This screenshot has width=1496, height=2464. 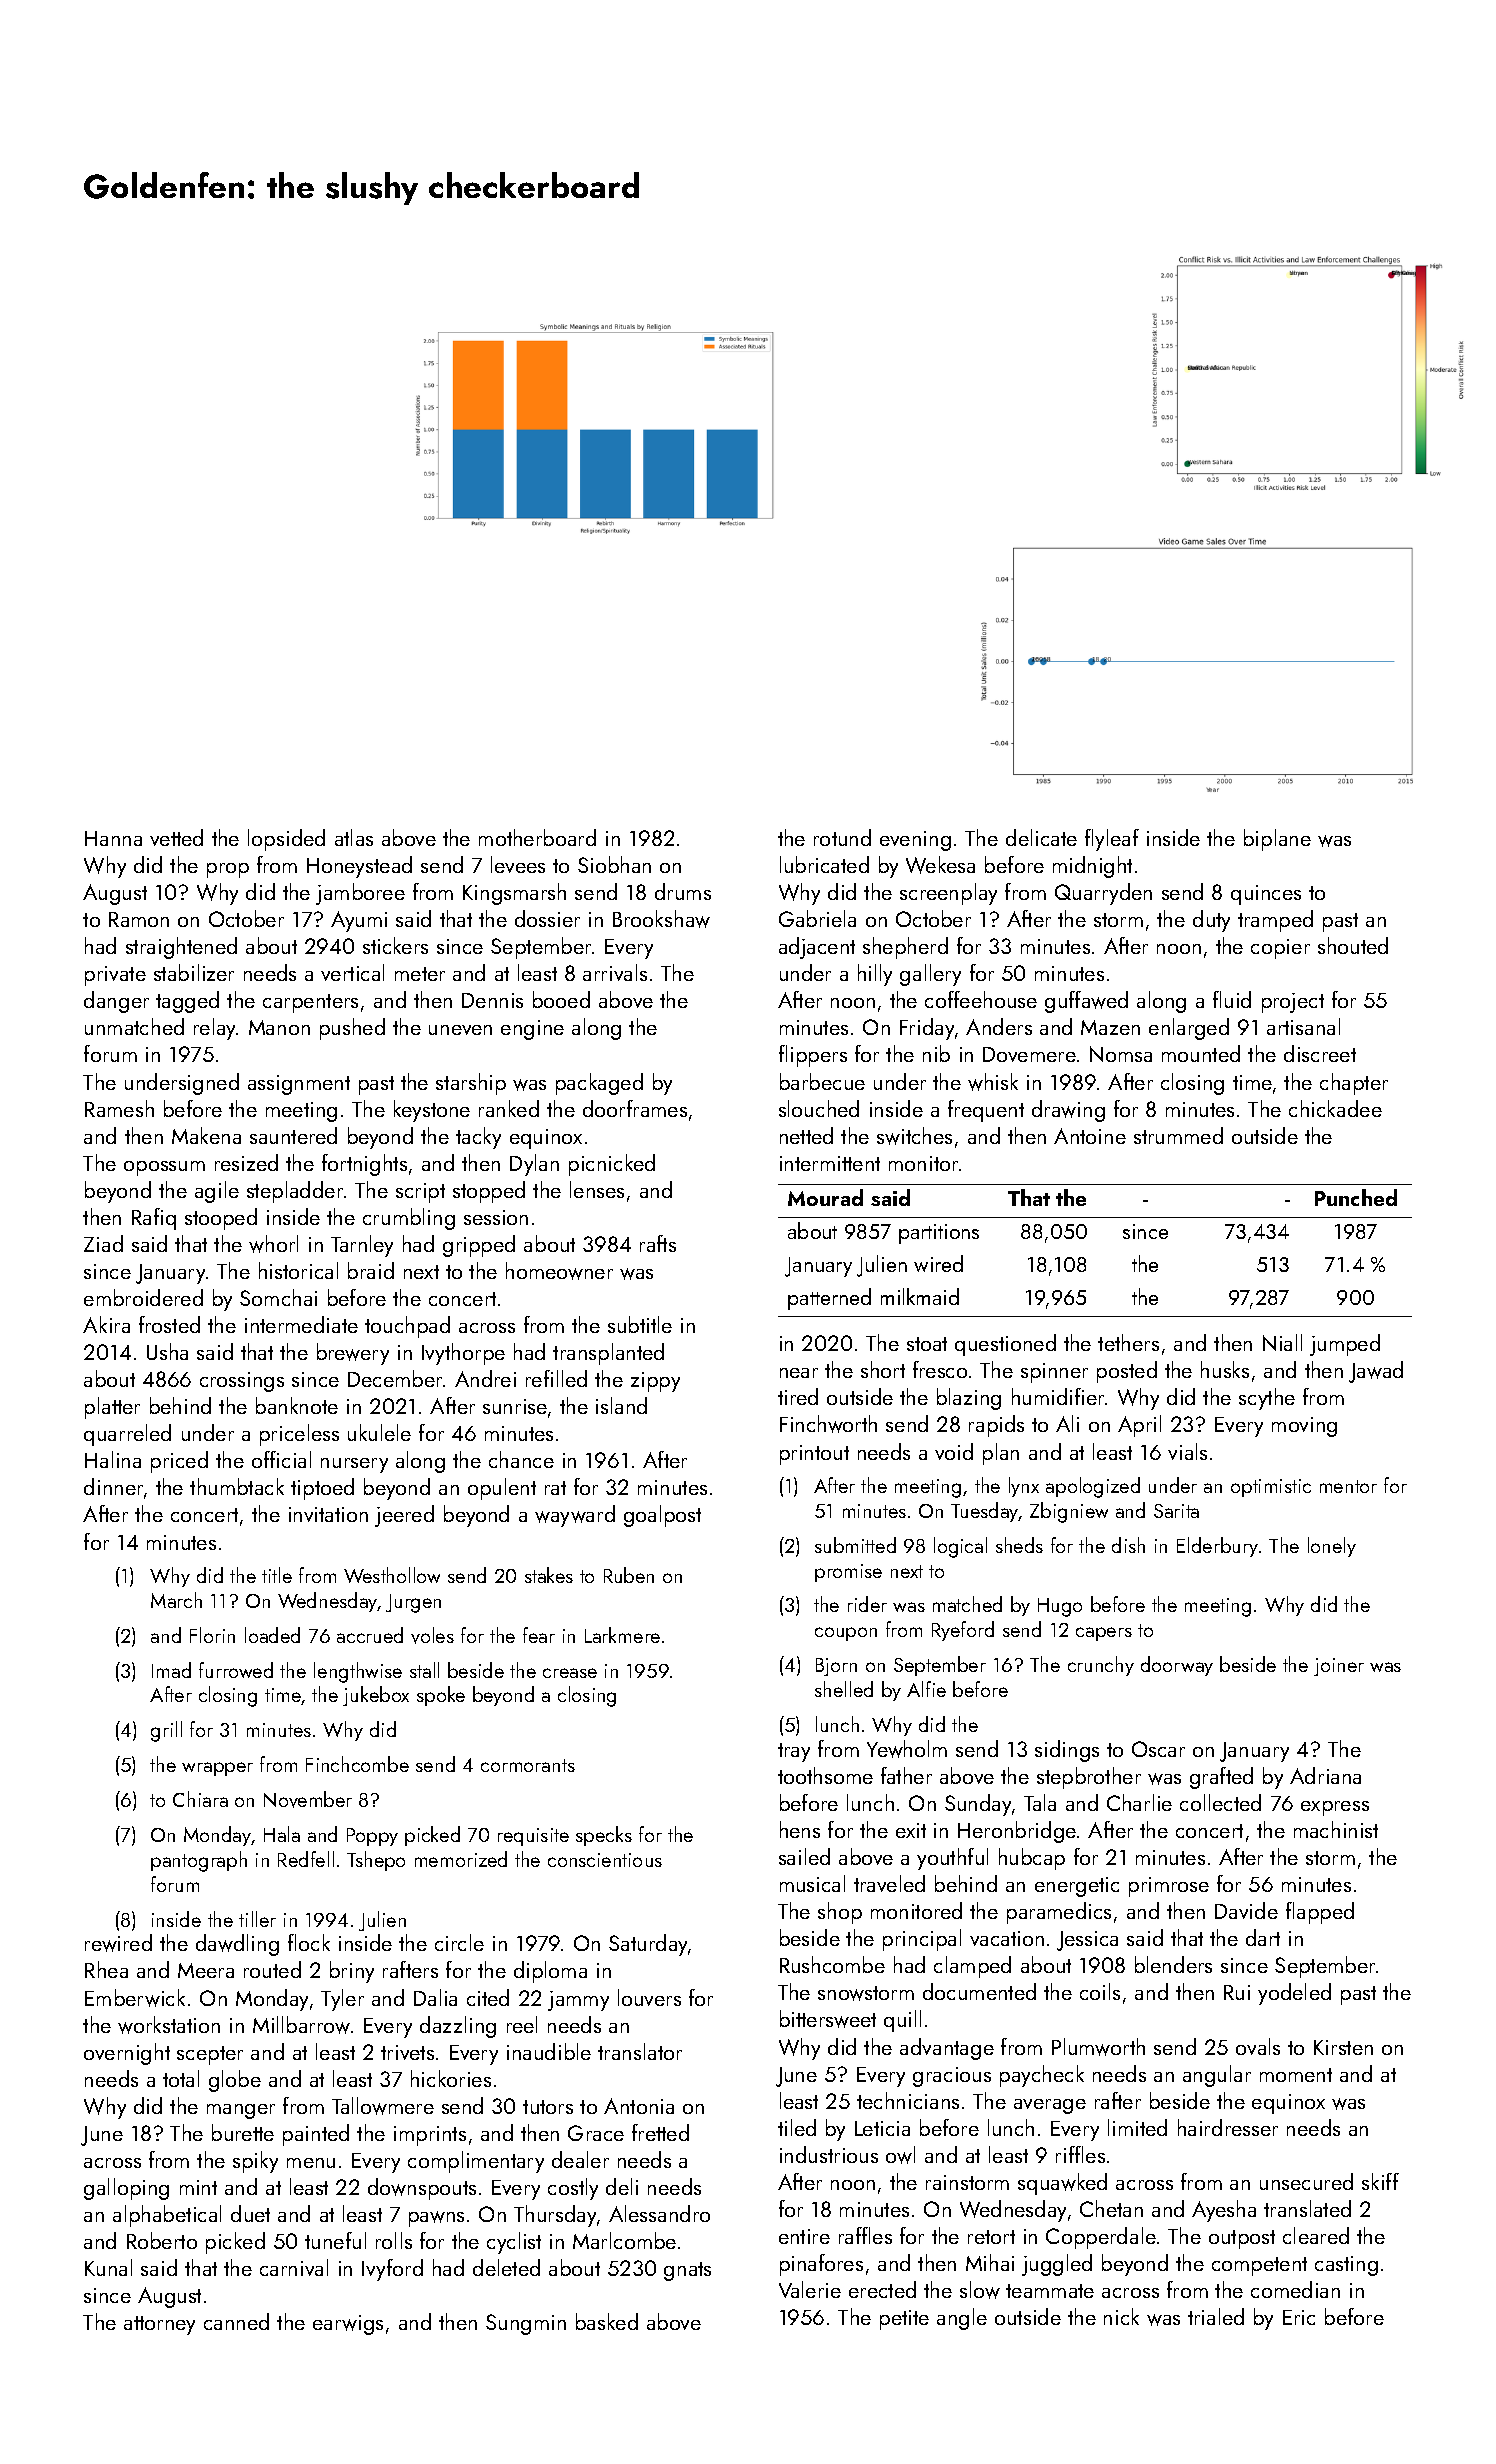 What do you see at coordinates (1201, 1053) in the screenshot?
I see `mounted` at bounding box center [1201, 1053].
